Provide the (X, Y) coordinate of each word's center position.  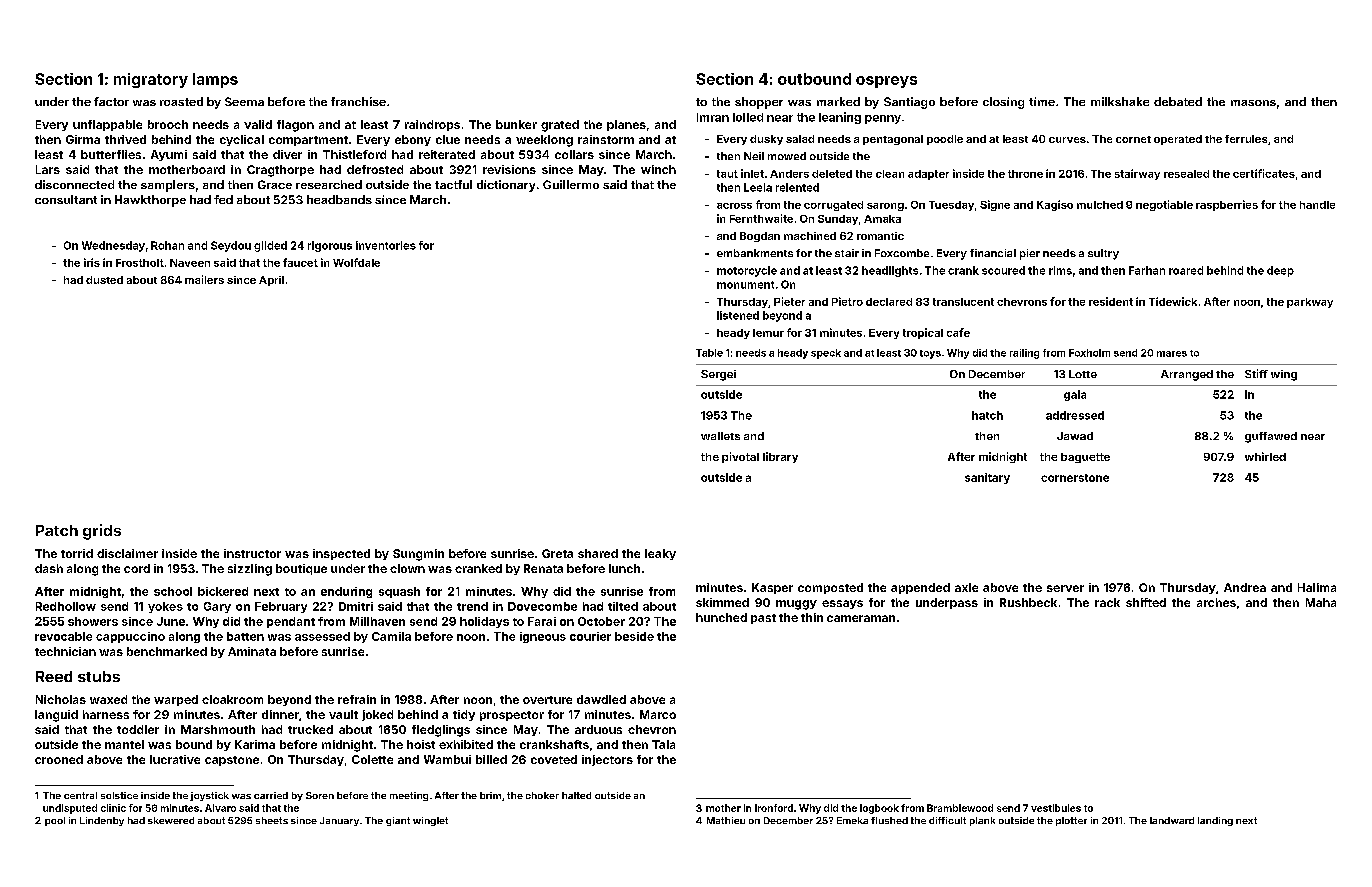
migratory (151, 80)
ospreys (886, 82)
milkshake (1120, 101)
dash (49, 568)
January (339, 821)
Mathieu (726, 820)
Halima (1317, 587)
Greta (557, 553)
